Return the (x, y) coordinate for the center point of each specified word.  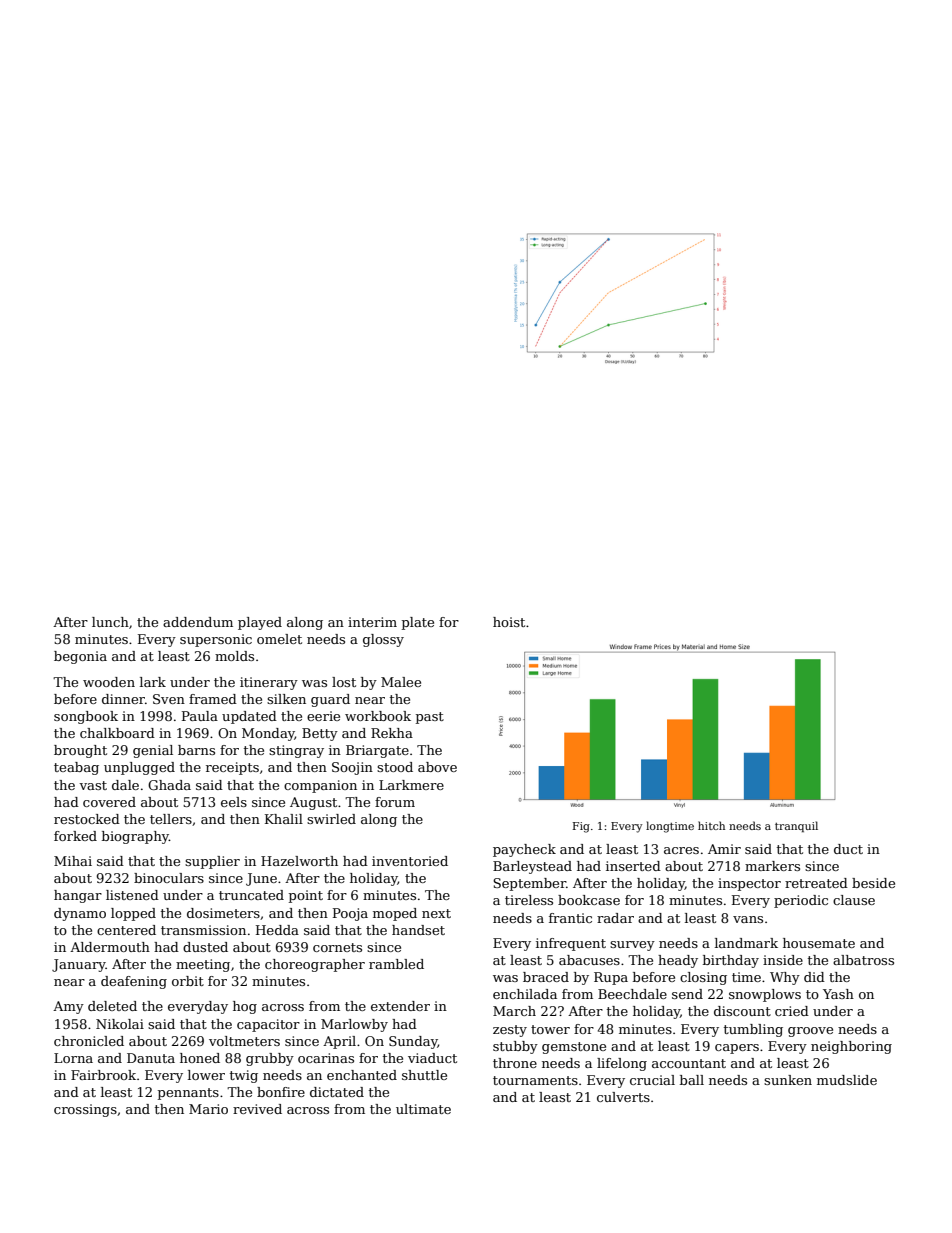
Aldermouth (110, 947)
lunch (110, 622)
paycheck (524, 850)
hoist (509, 622)
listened (132, 895)
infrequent (571, 944)
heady (678, 961)
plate (418, 623)
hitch (711, 825)
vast (93, 785)
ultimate (423, 1109)
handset (418, 930)
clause (854, 900)
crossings (85, 1110)
